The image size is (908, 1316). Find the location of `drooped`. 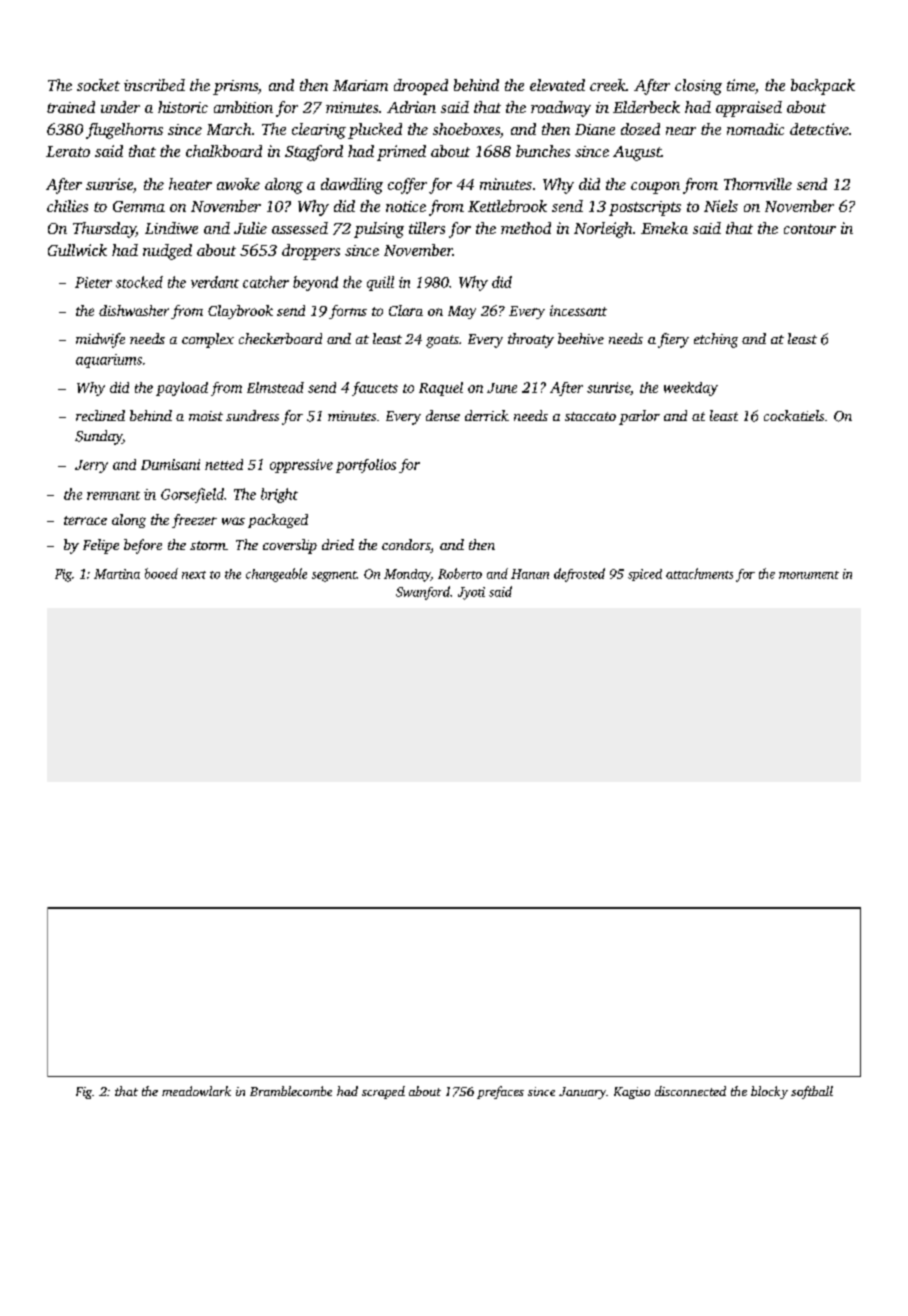

drooped is located at coordinates (421, 87).
